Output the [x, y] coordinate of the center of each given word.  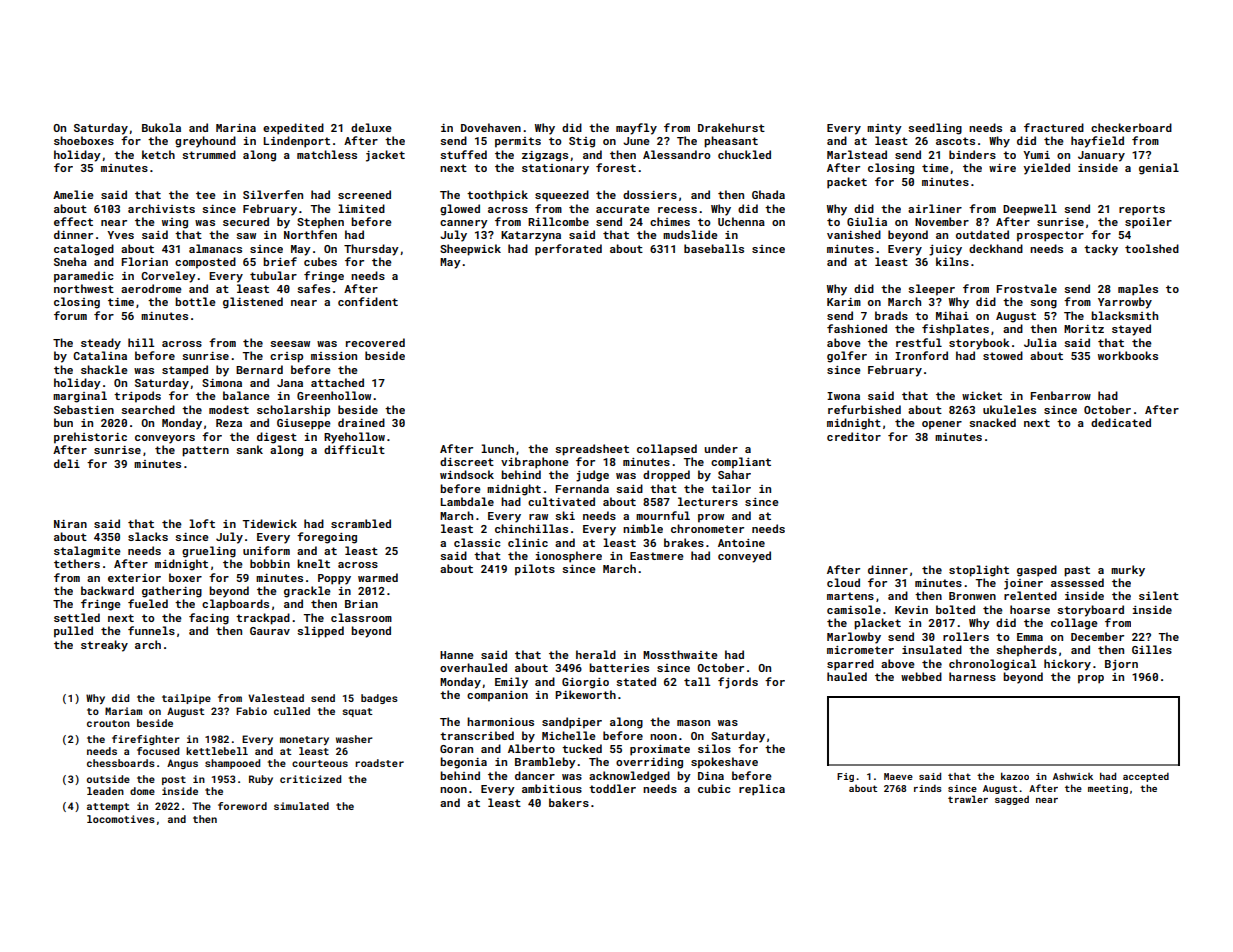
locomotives [121, 819]
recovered [375, 342]
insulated [932, 649]
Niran [70, 524]
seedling [935, 129]
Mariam [123, 711]
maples [1138, 290]
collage [1074, 624]
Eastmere [657, 556]
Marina [236, 128]
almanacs [215, 248]
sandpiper [572, 723]
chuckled [744, 154]
